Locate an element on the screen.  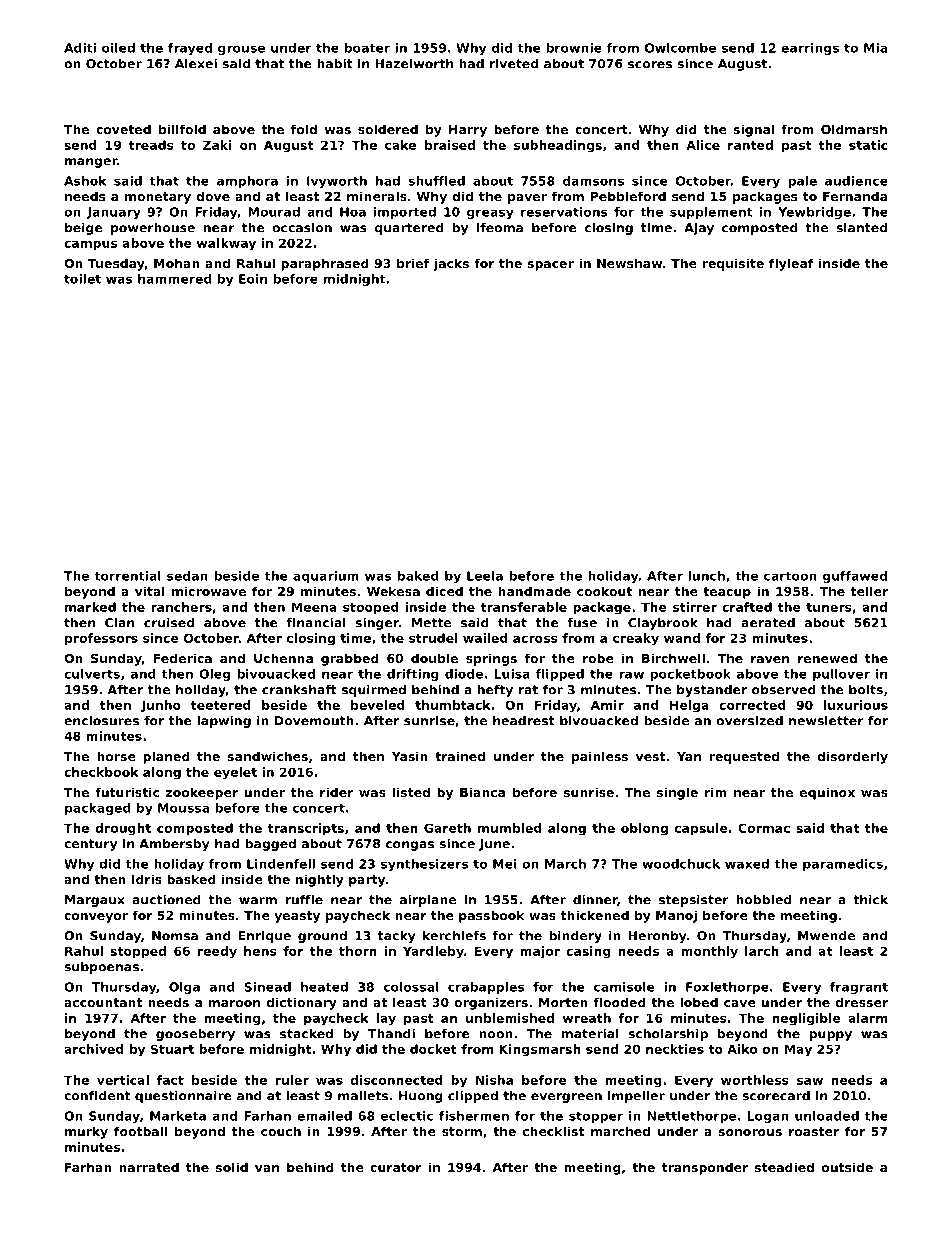
mumbled is located at coordinates (510, 828).
